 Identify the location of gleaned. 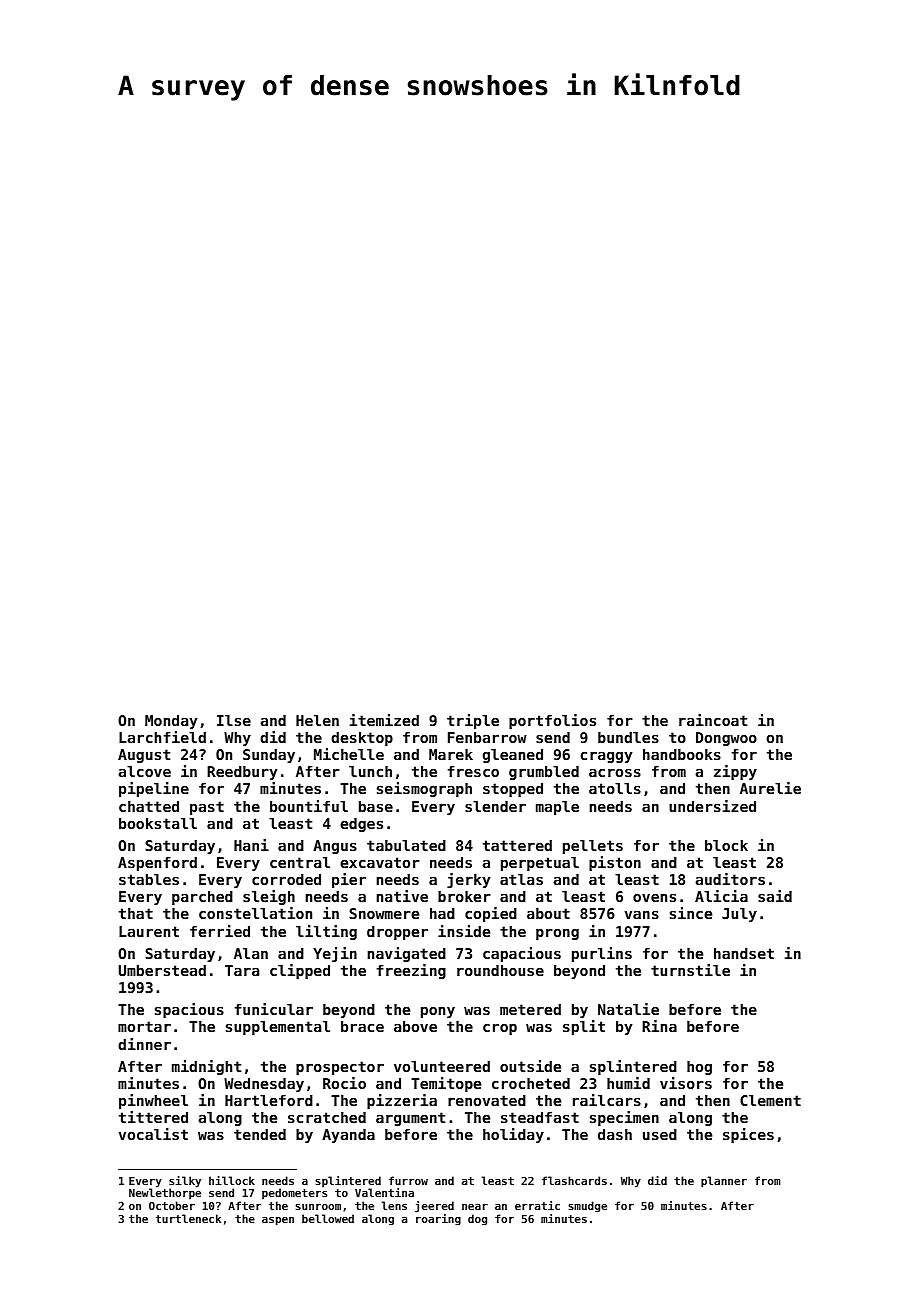
(512, 756).
